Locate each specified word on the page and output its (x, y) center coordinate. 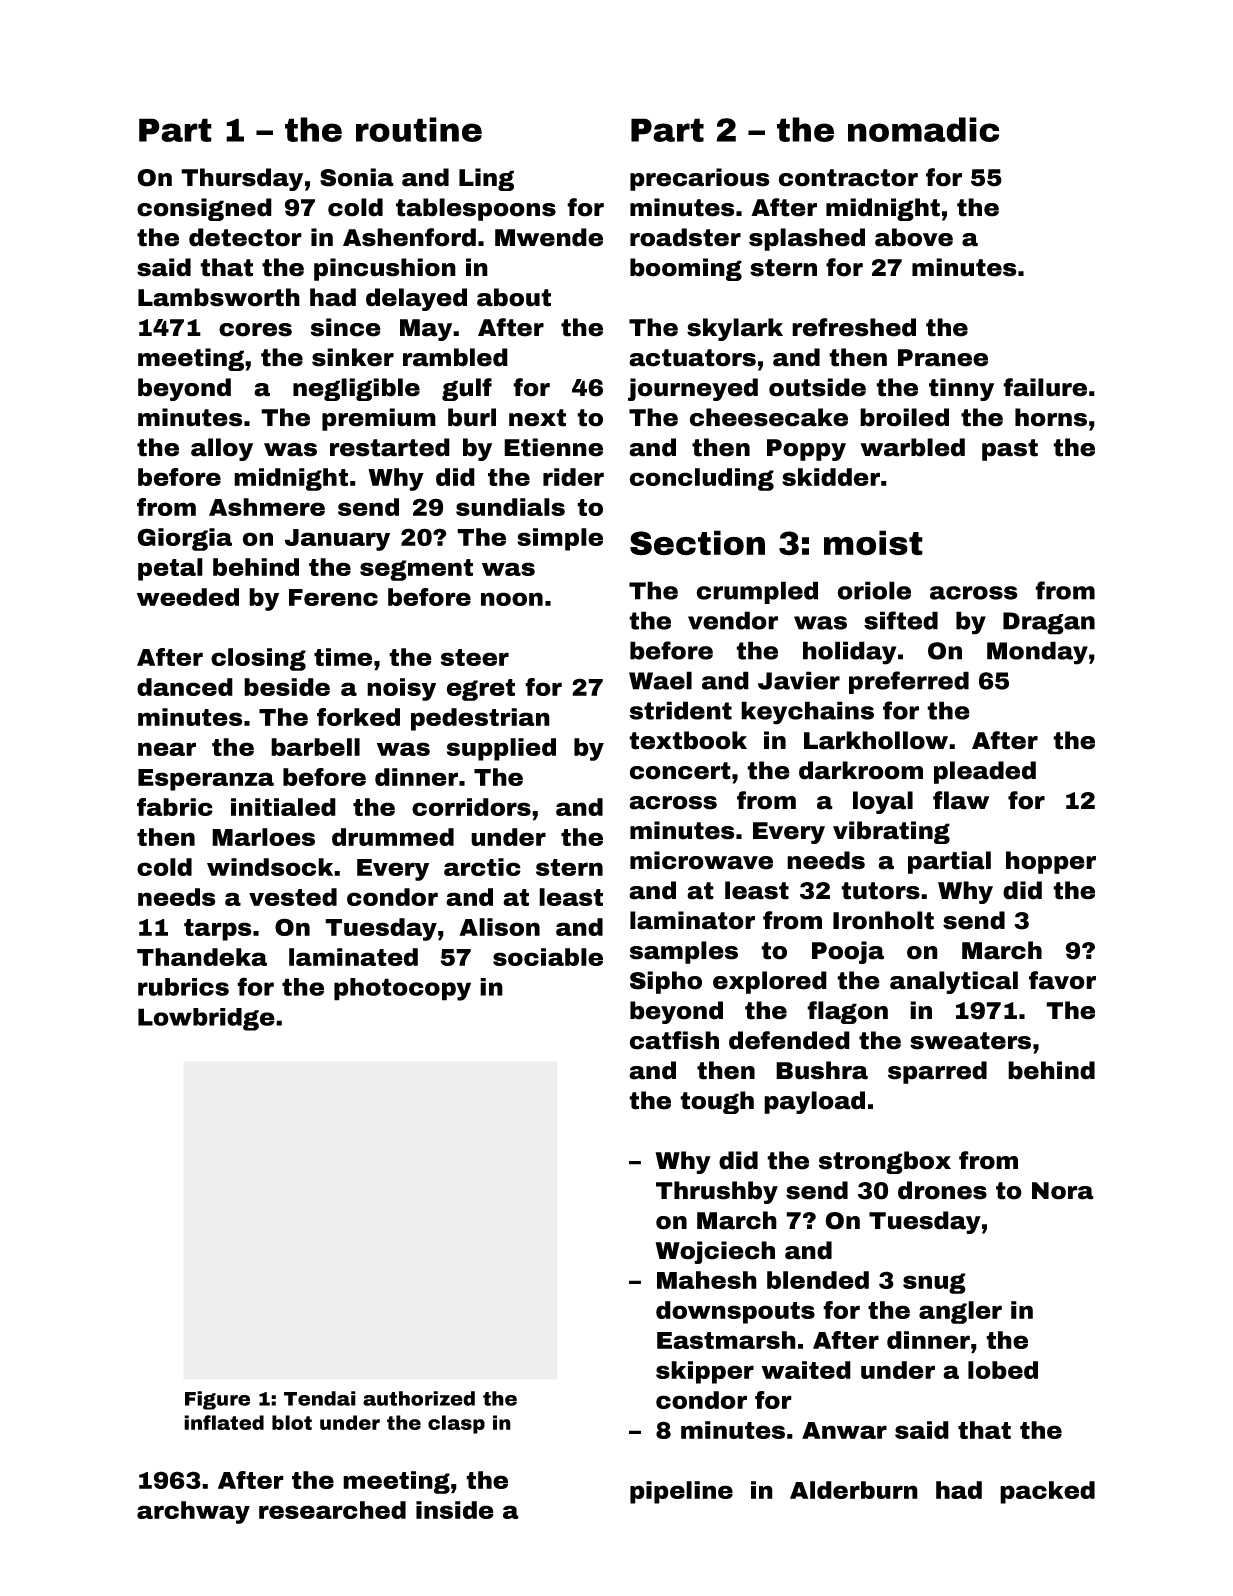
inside (455, 1510)
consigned (204, 209)
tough (717, 1102)
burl (472, 417)
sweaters (970, 1041)
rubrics (183, 987)
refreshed (854, 327)
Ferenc (333, 597)
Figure (217, 1400)
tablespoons (476, 209)
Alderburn (854, 1490)
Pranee (943, 358)
